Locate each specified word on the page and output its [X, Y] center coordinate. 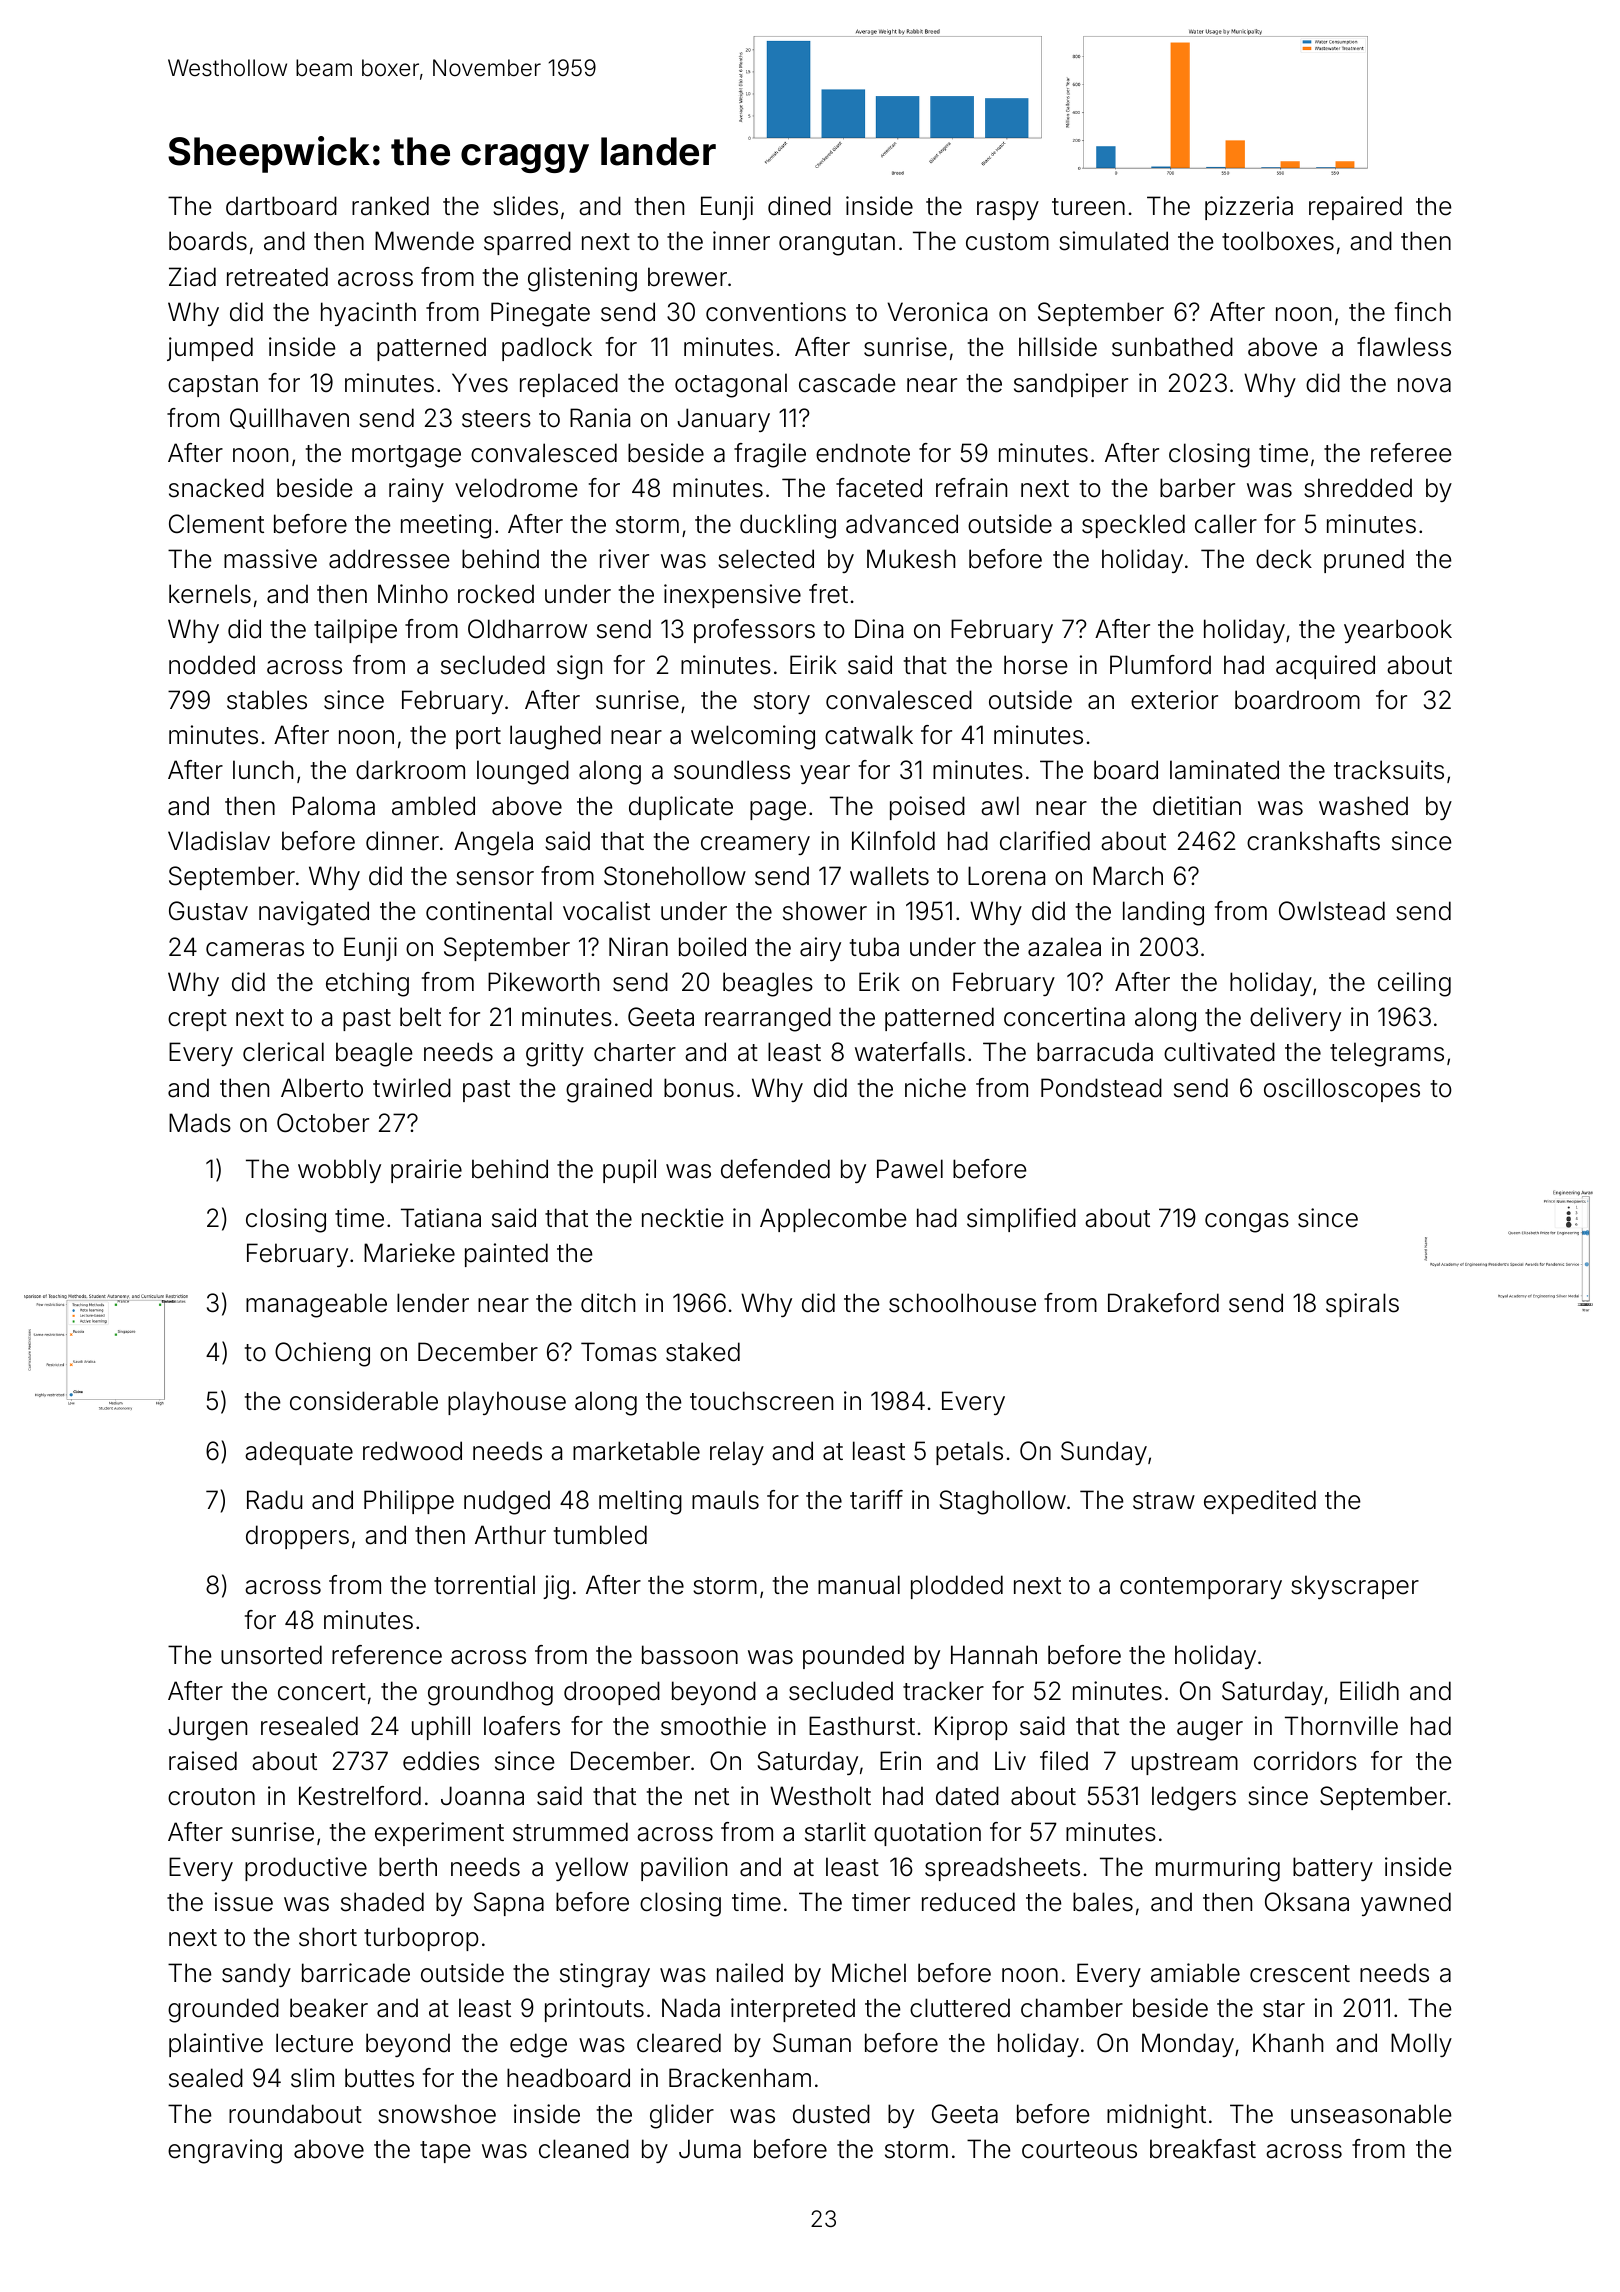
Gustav [208, 911]
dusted [831, 2114]
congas [1247, 1223]
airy [820, 949]
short [328, 1937]
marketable [636, 1451]
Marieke [409, 1253]
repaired [1355, 208]
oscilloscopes [1342, 1090]
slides [525, 206]
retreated [277, 277]
